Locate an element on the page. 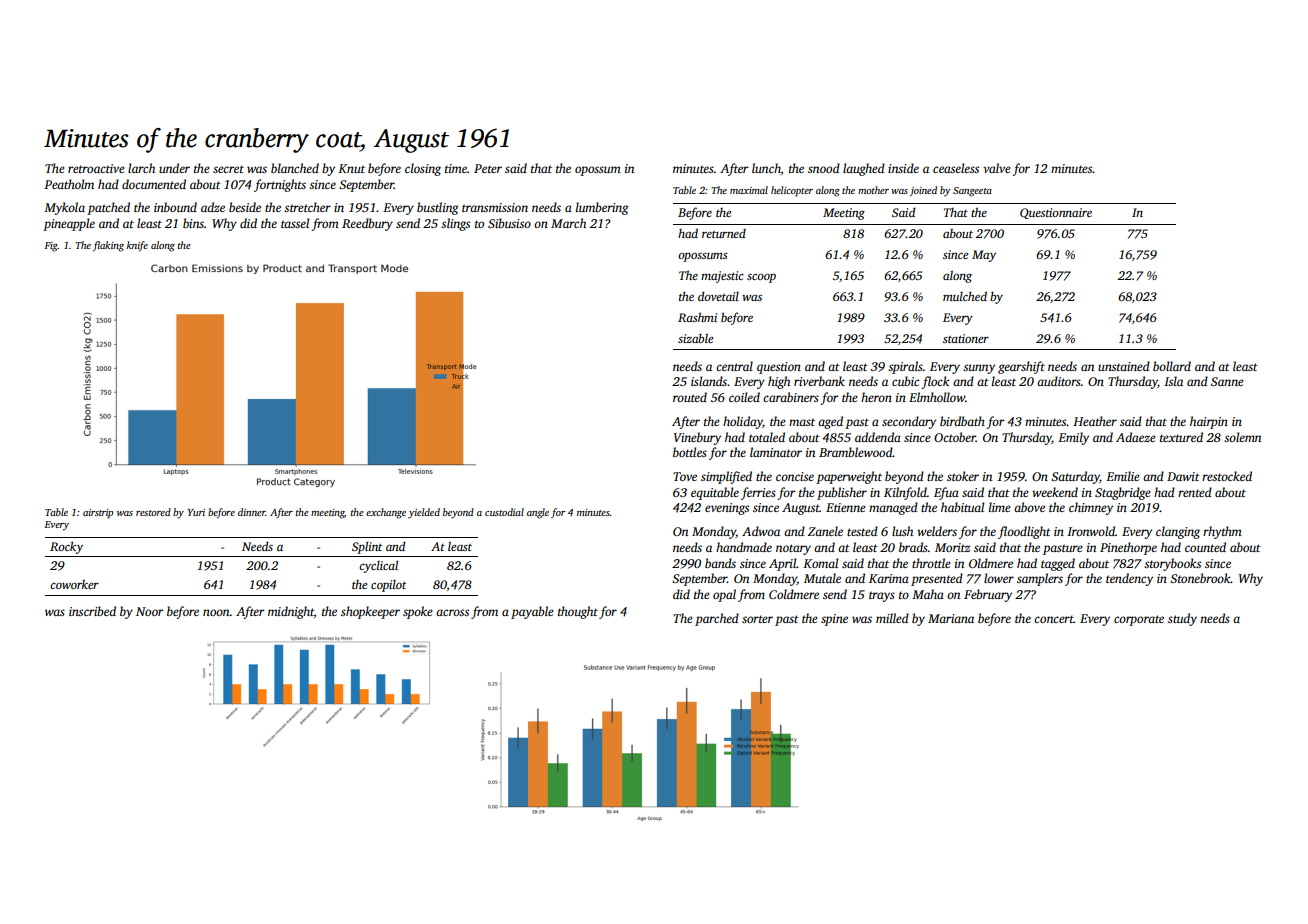  stationer is located at coordinates (966, 338).
